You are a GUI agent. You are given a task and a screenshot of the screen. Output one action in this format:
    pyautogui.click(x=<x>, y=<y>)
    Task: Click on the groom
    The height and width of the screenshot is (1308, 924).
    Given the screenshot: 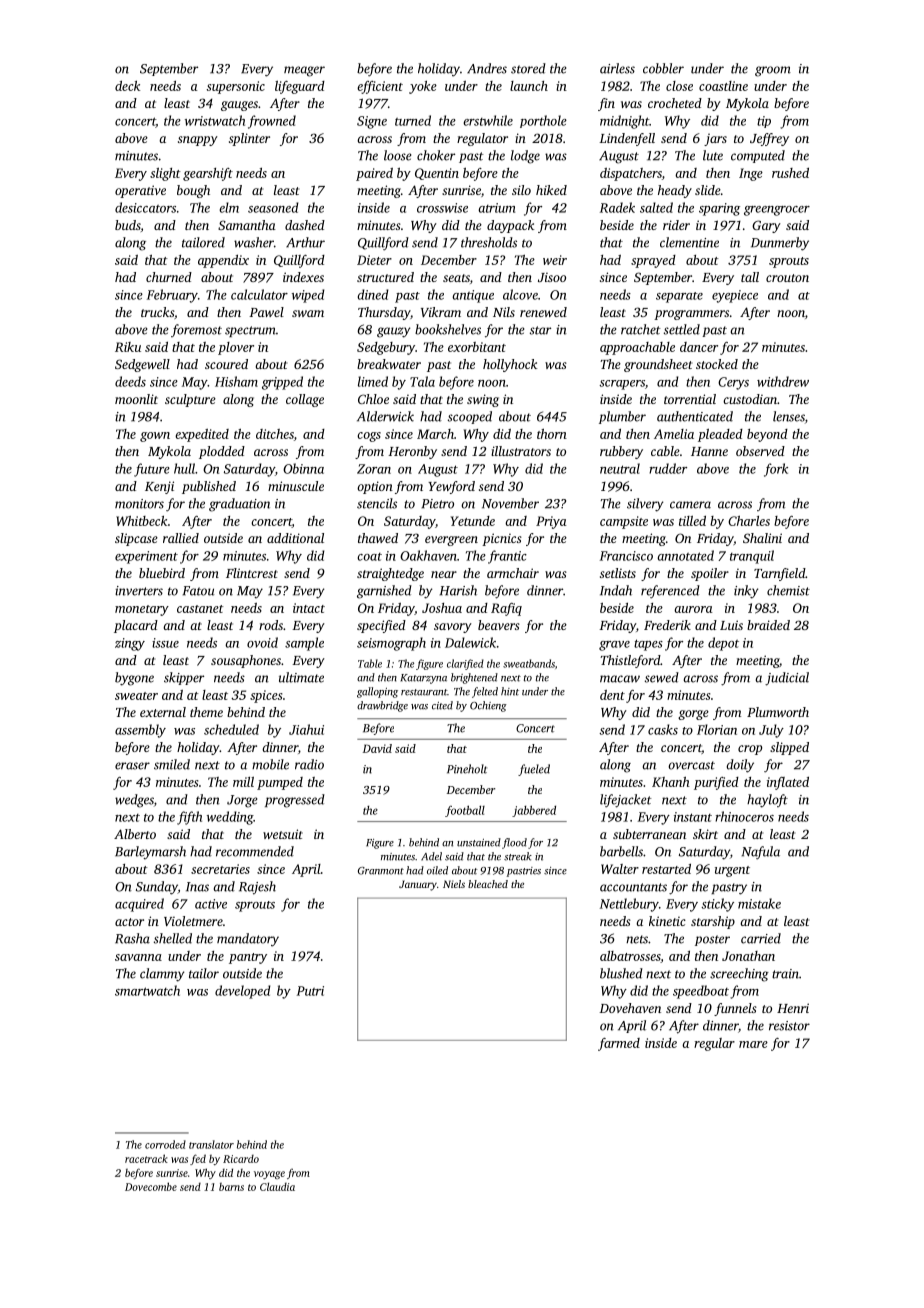 What is the action you would take?
    pyautogui.click(x=773, y=71)
